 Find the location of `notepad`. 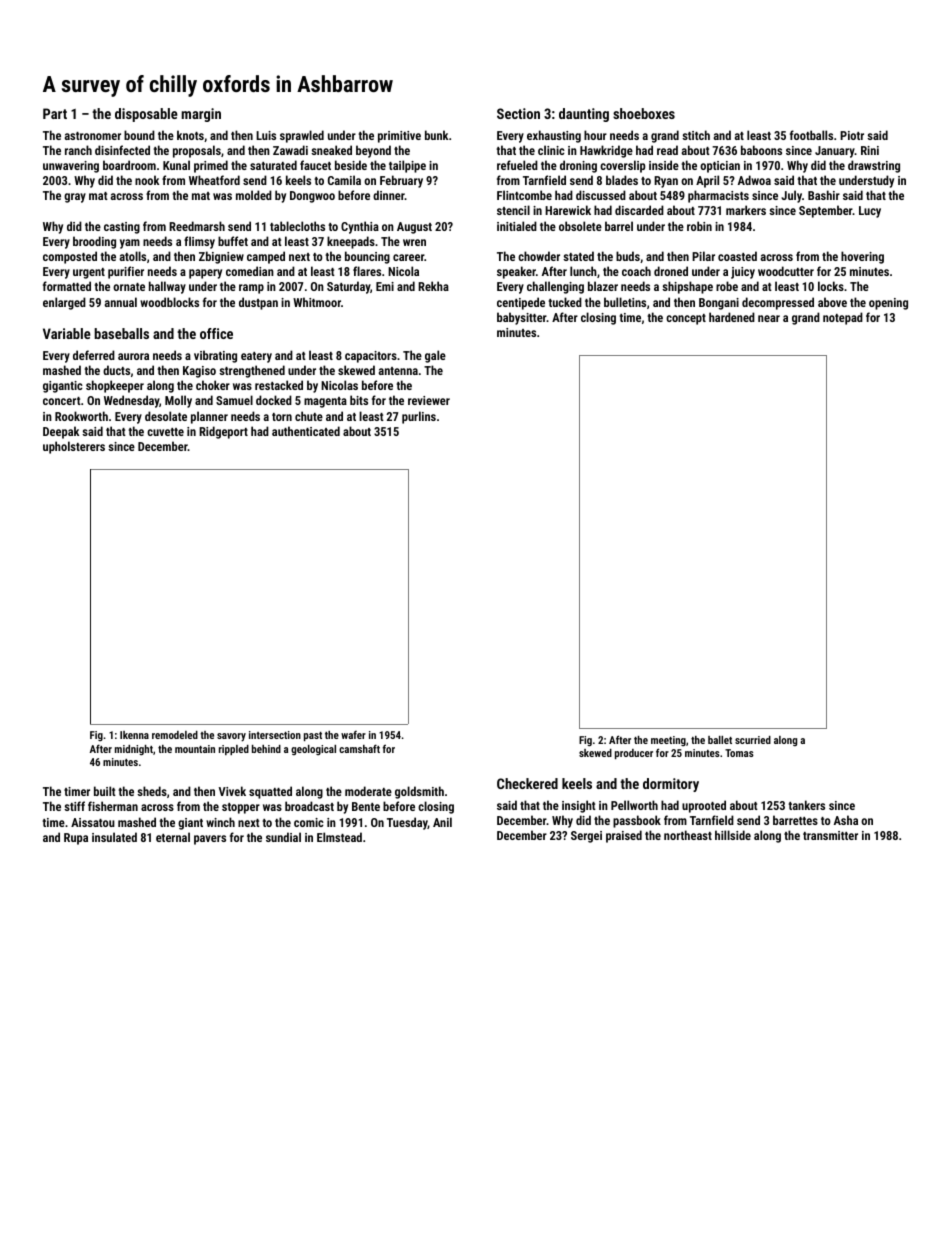

notepad is located at coordinates (843, 318).
